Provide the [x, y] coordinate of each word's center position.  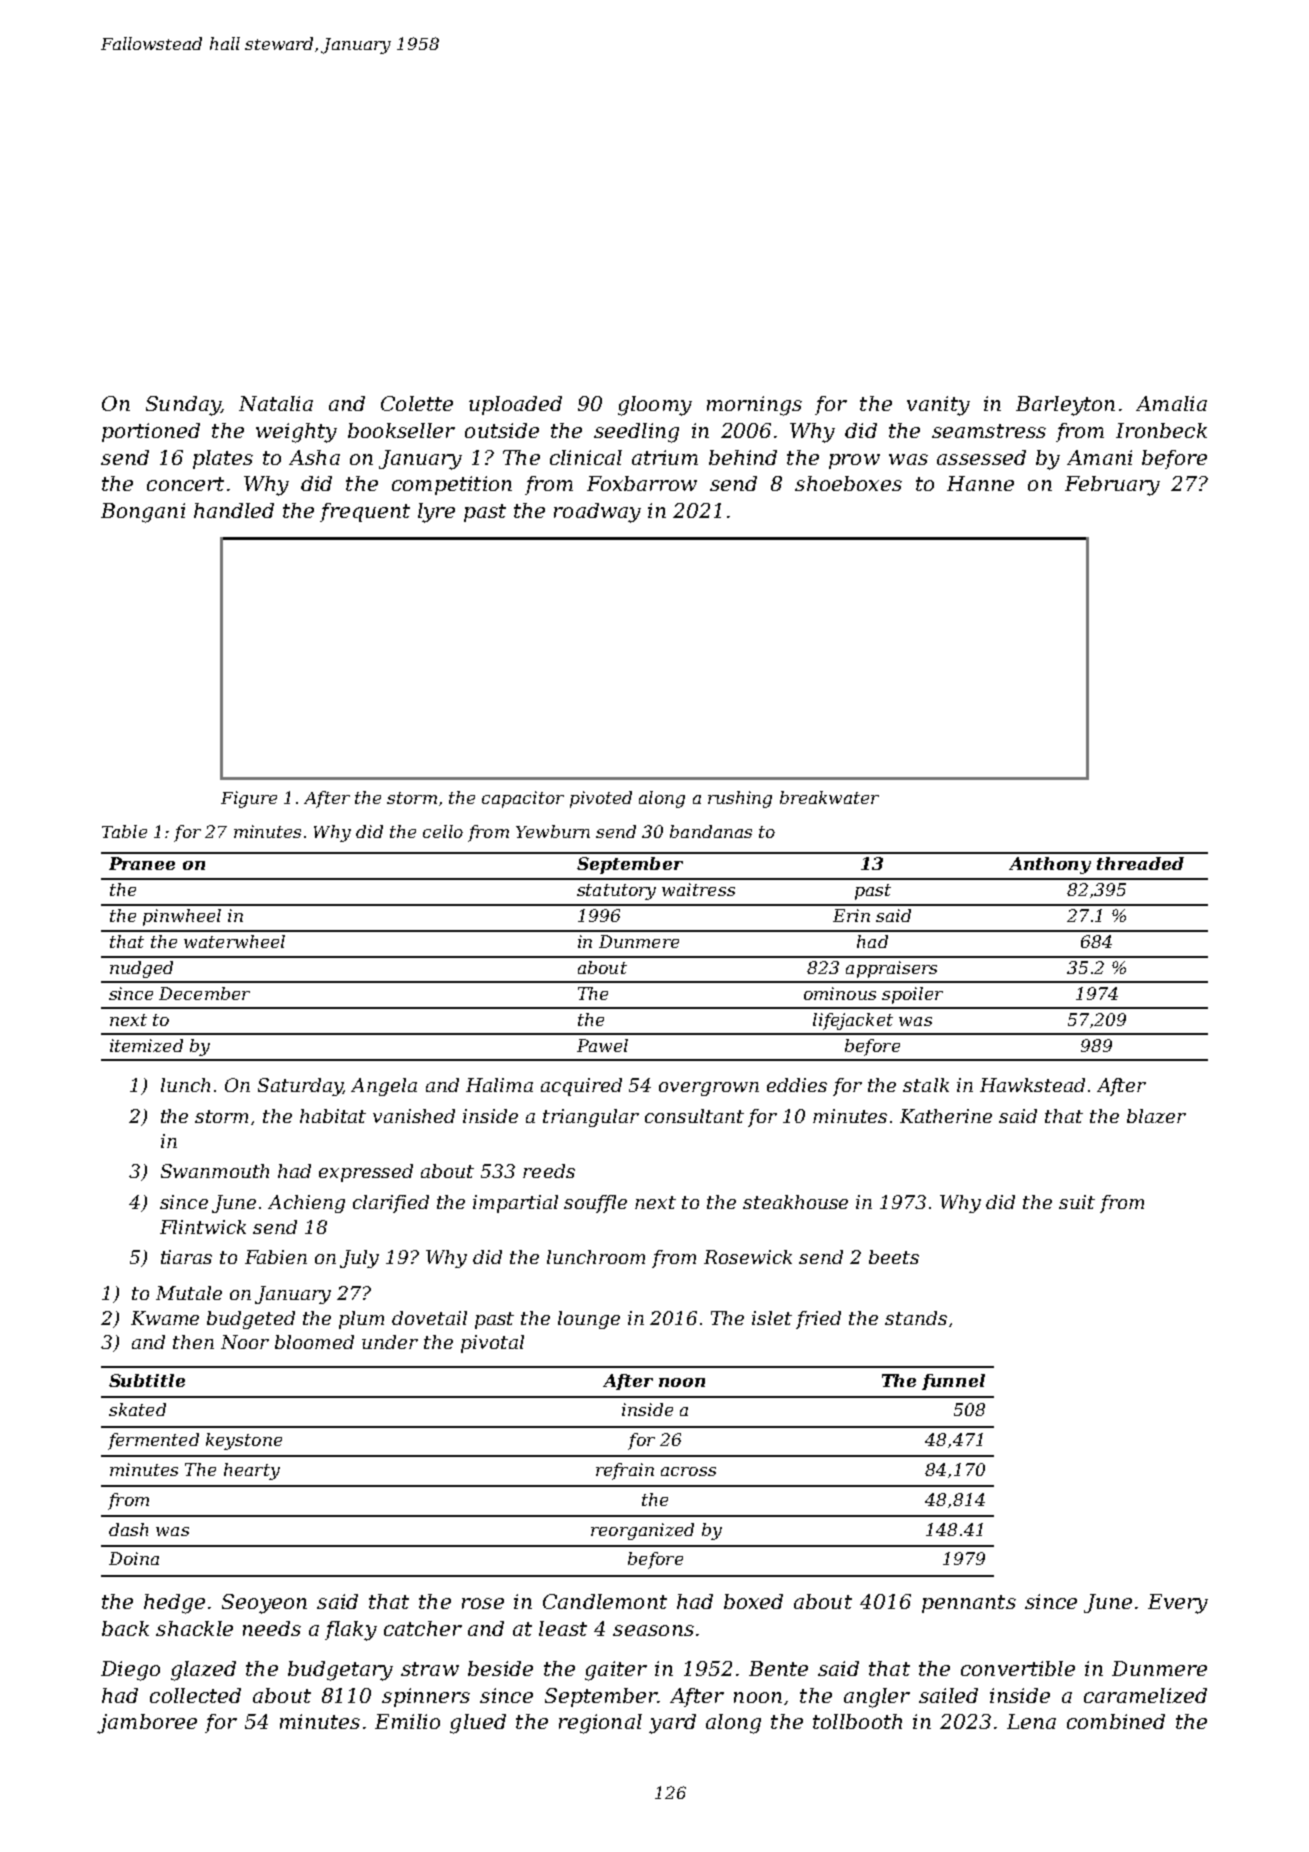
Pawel [602, 1045]
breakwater [829, 797]
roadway [597, 513]
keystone [244, 1441]
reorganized [642, 1531]
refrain [625, 1471]
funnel [953, 1382]
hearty [252, 1471]
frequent [365, 512]
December [204, 993]
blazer [1156, 1116]
